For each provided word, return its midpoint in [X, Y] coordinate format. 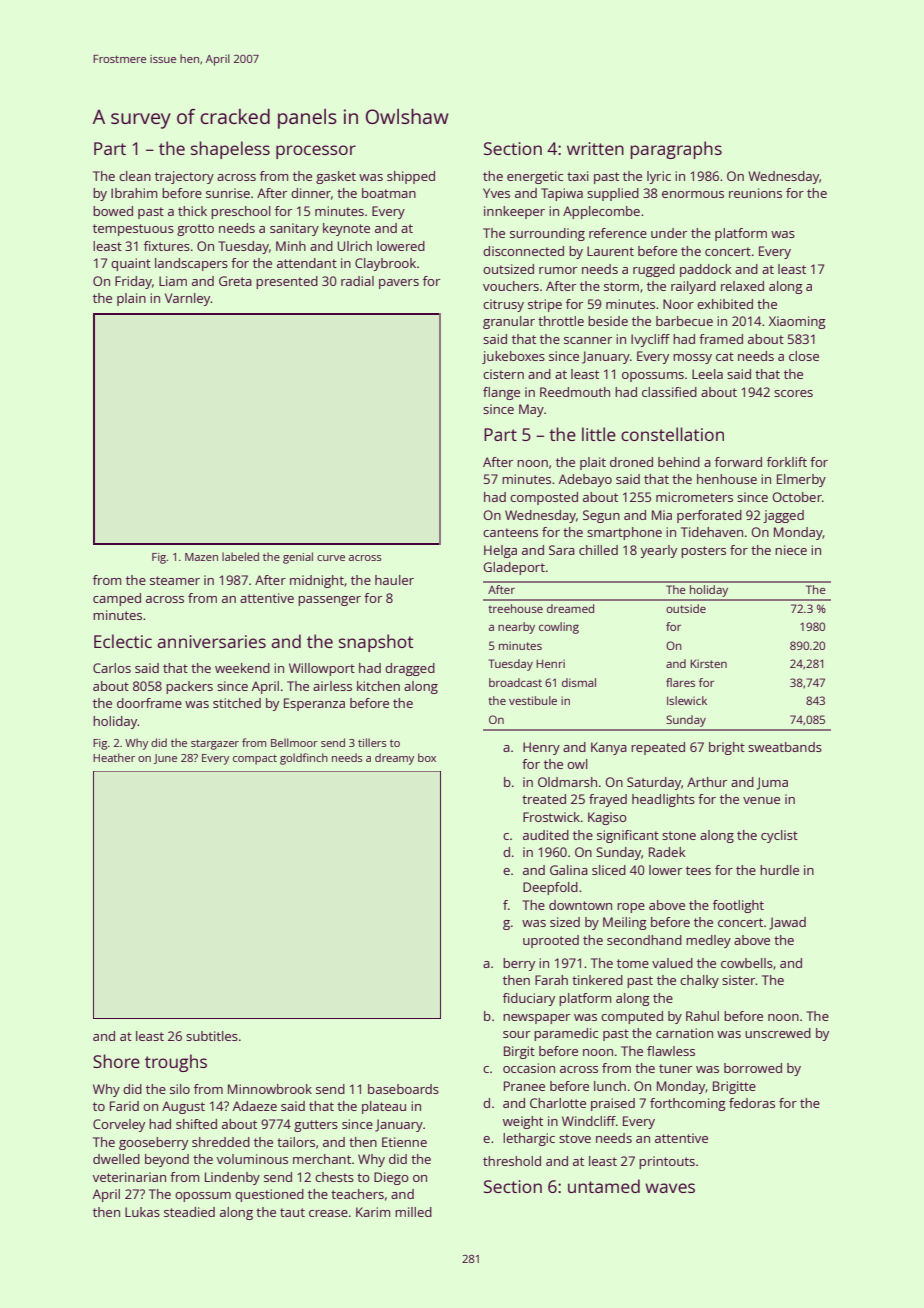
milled [413, 1212]
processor [316, 152]
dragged [410, 669]
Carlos [112, 668]
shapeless [230, 150]
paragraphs [676, 150]
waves [670, 1188]
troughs [176, 1063]
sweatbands [785, 747]
